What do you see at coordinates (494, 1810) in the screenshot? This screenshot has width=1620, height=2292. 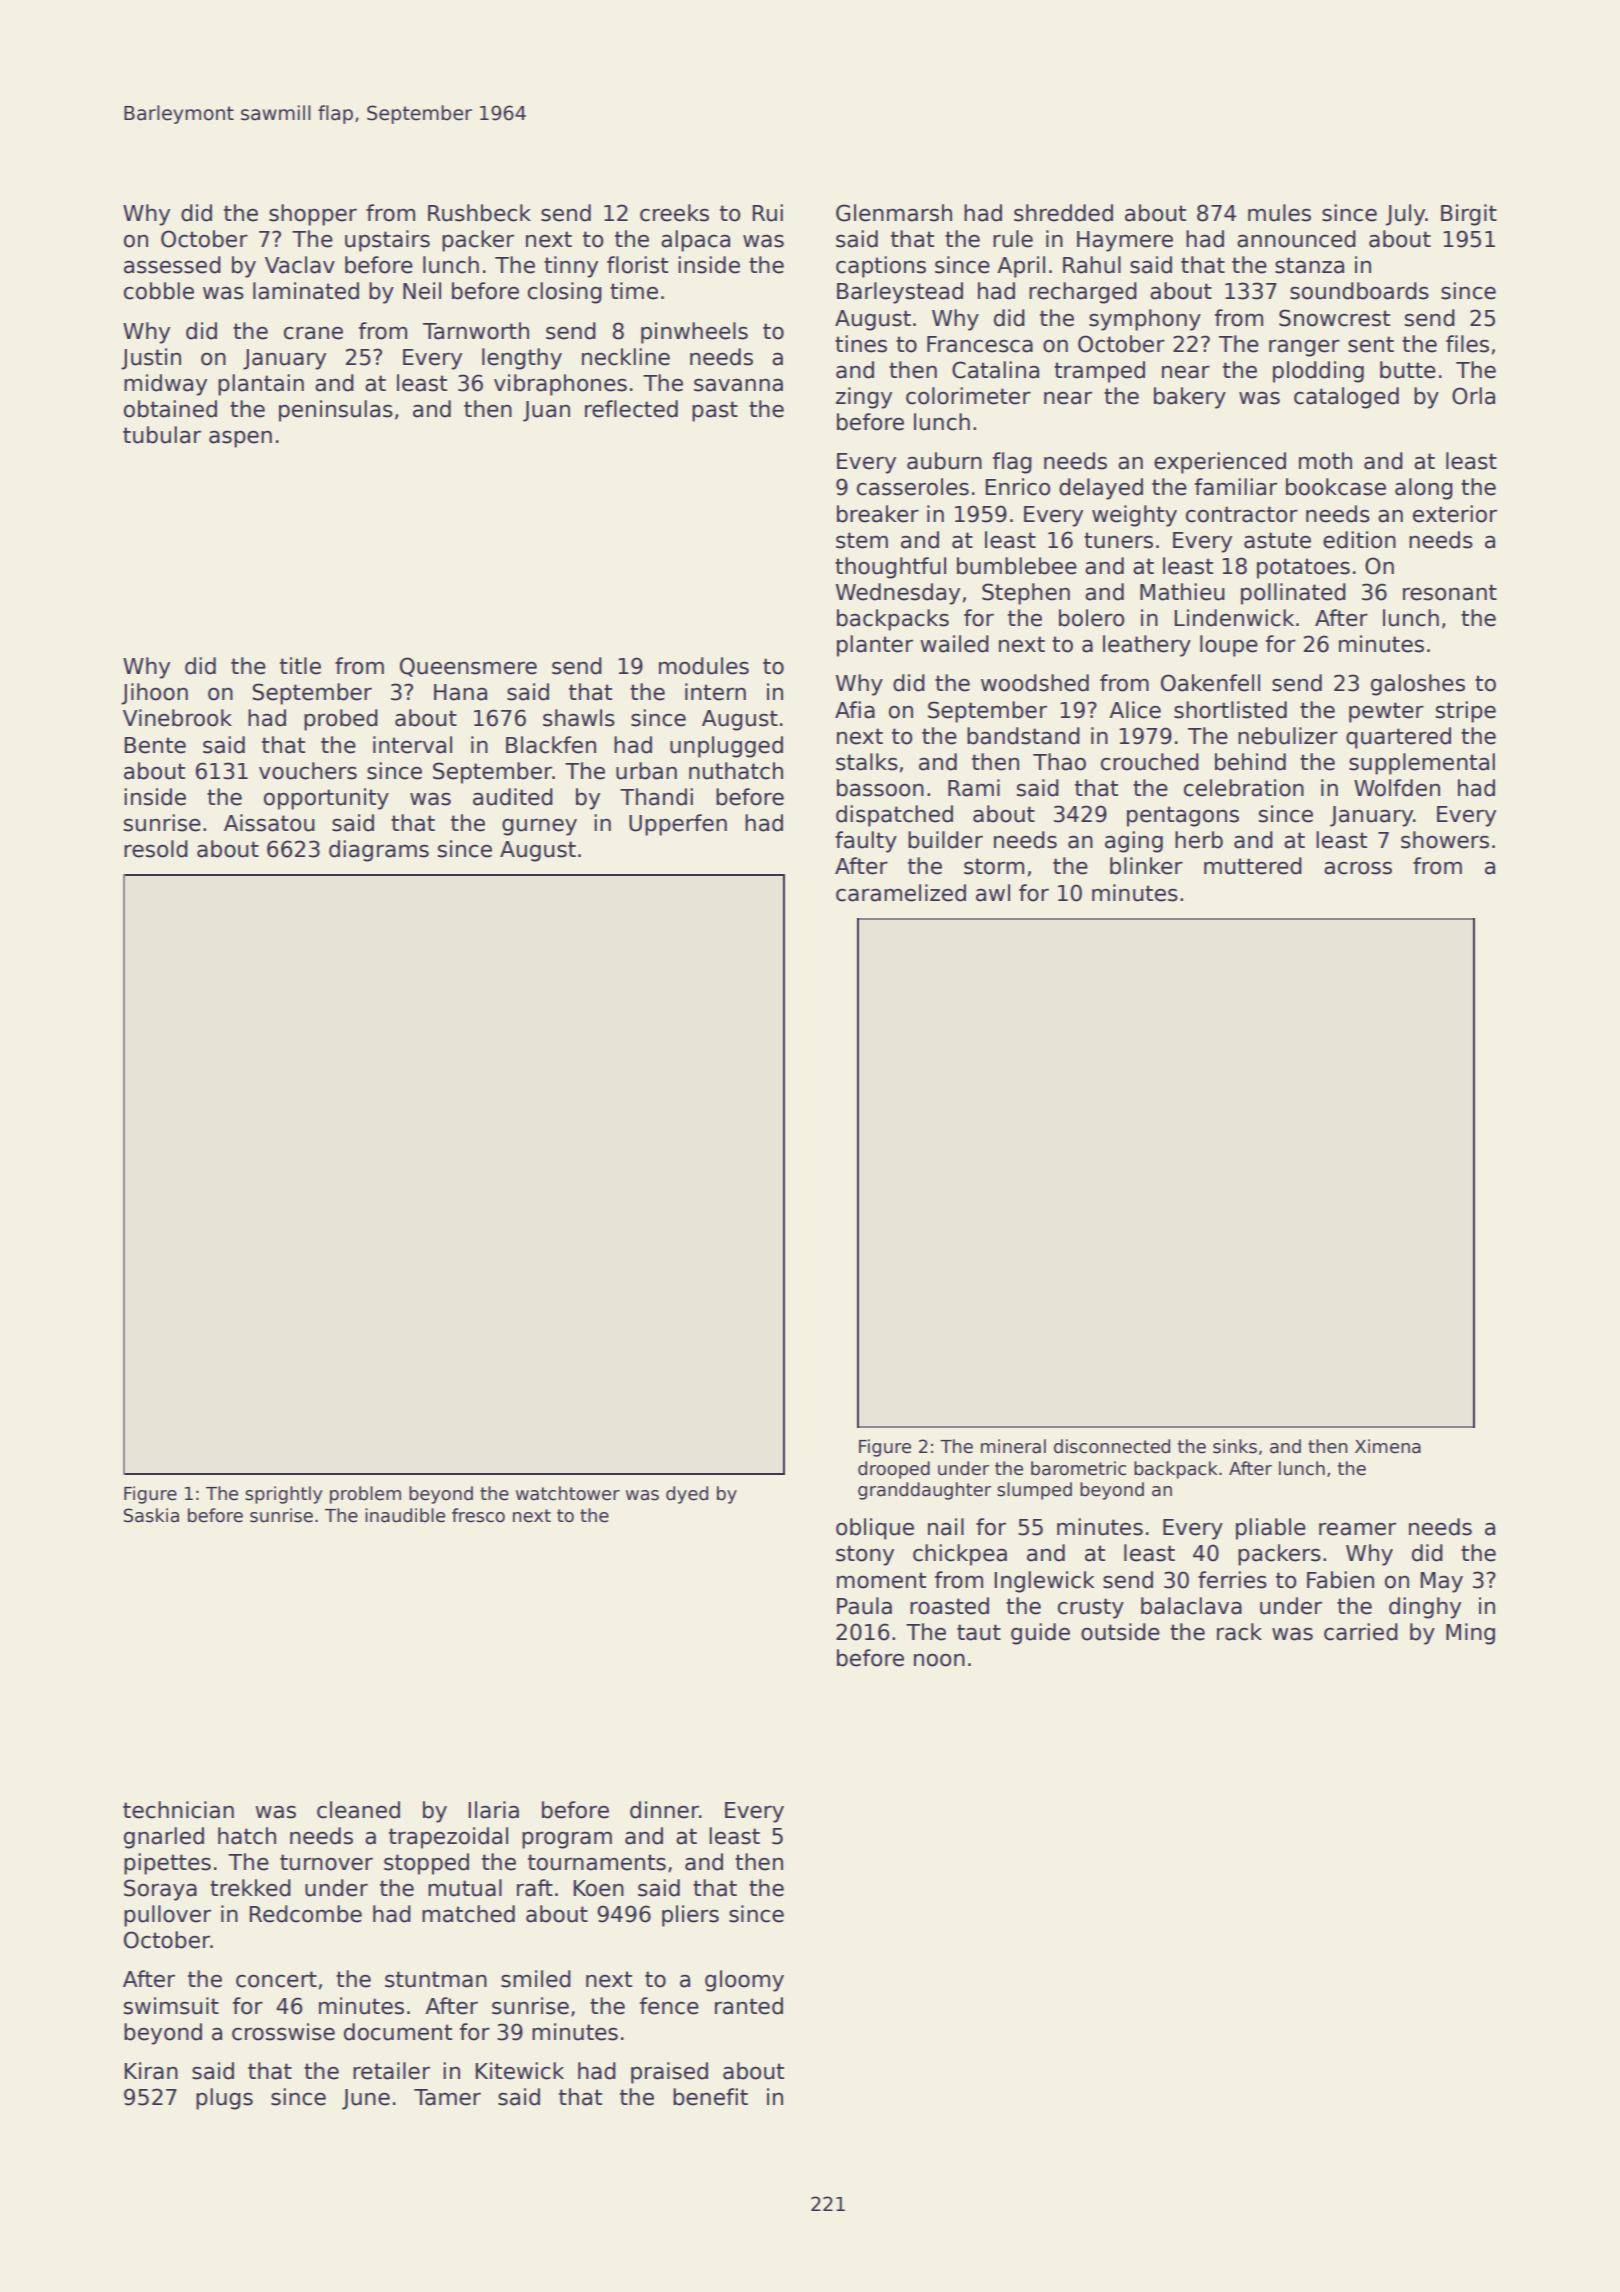 I see `Ilaria` at bounding box center [494, 1810].
